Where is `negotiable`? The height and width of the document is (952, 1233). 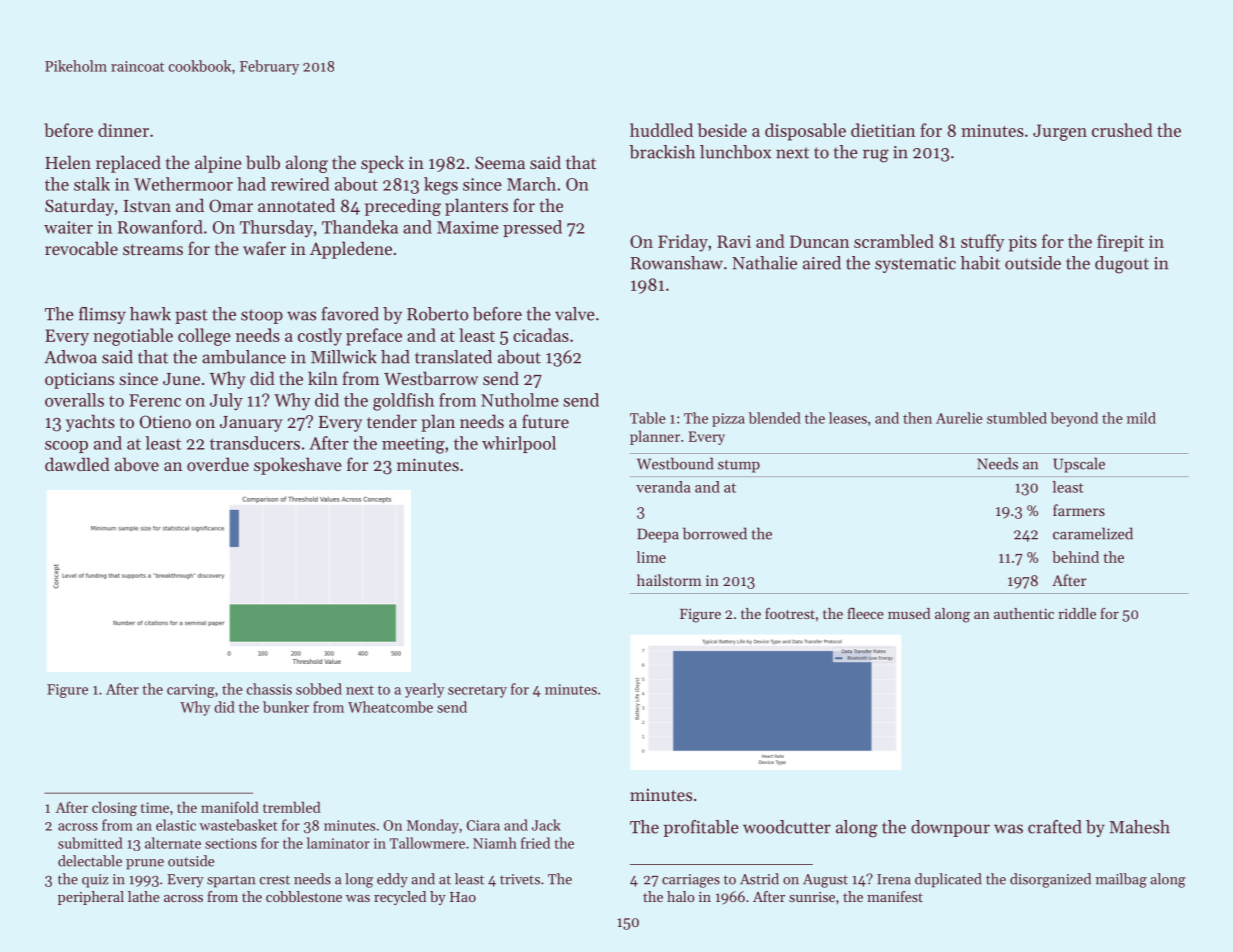
negotiable is located at coordinates (133, 337).
